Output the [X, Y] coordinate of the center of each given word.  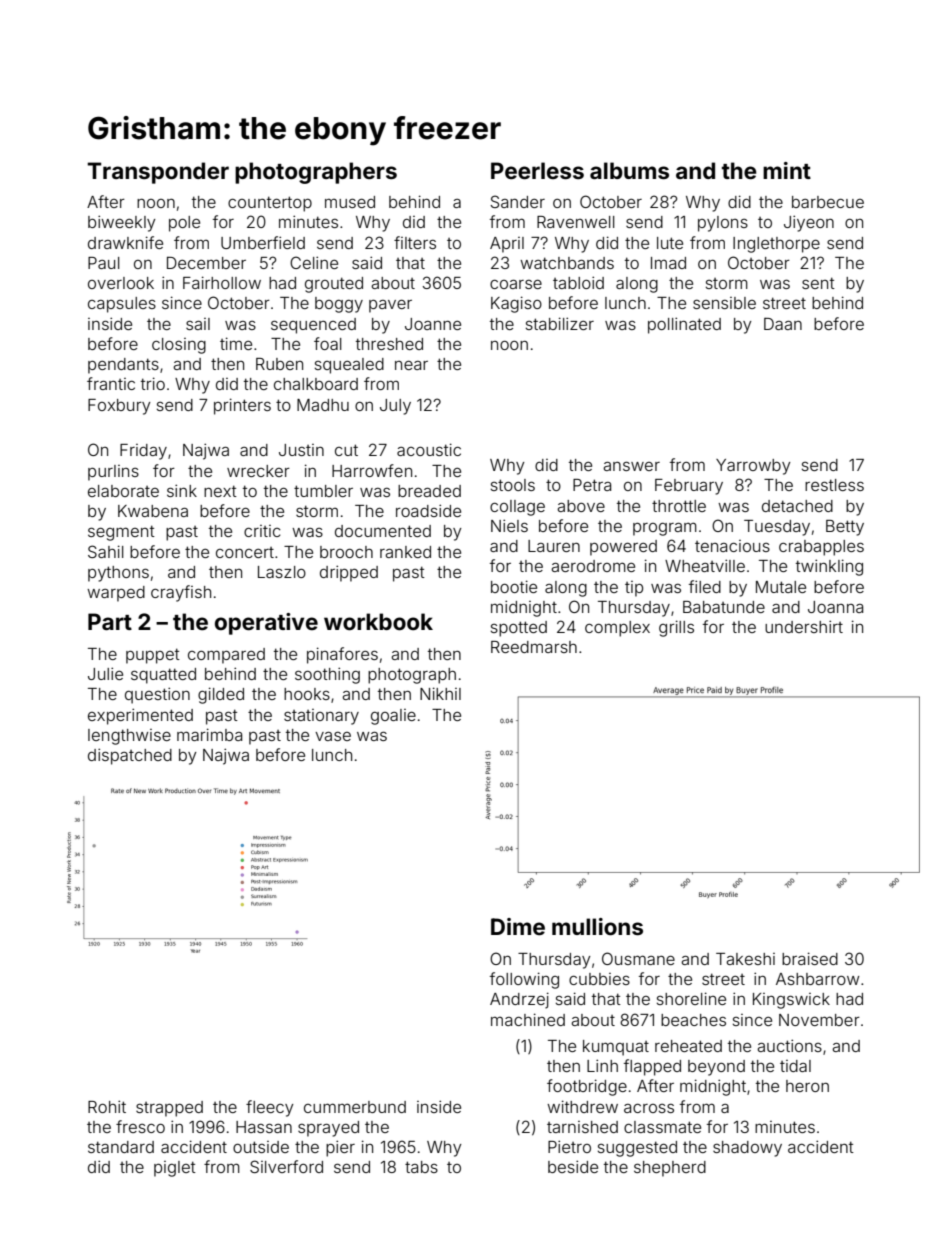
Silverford [286, 1166]
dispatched [130, 756]
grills [676, 628]
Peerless [537, 171]
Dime [518, 926]
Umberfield [263, 242]
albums [629, 171]
